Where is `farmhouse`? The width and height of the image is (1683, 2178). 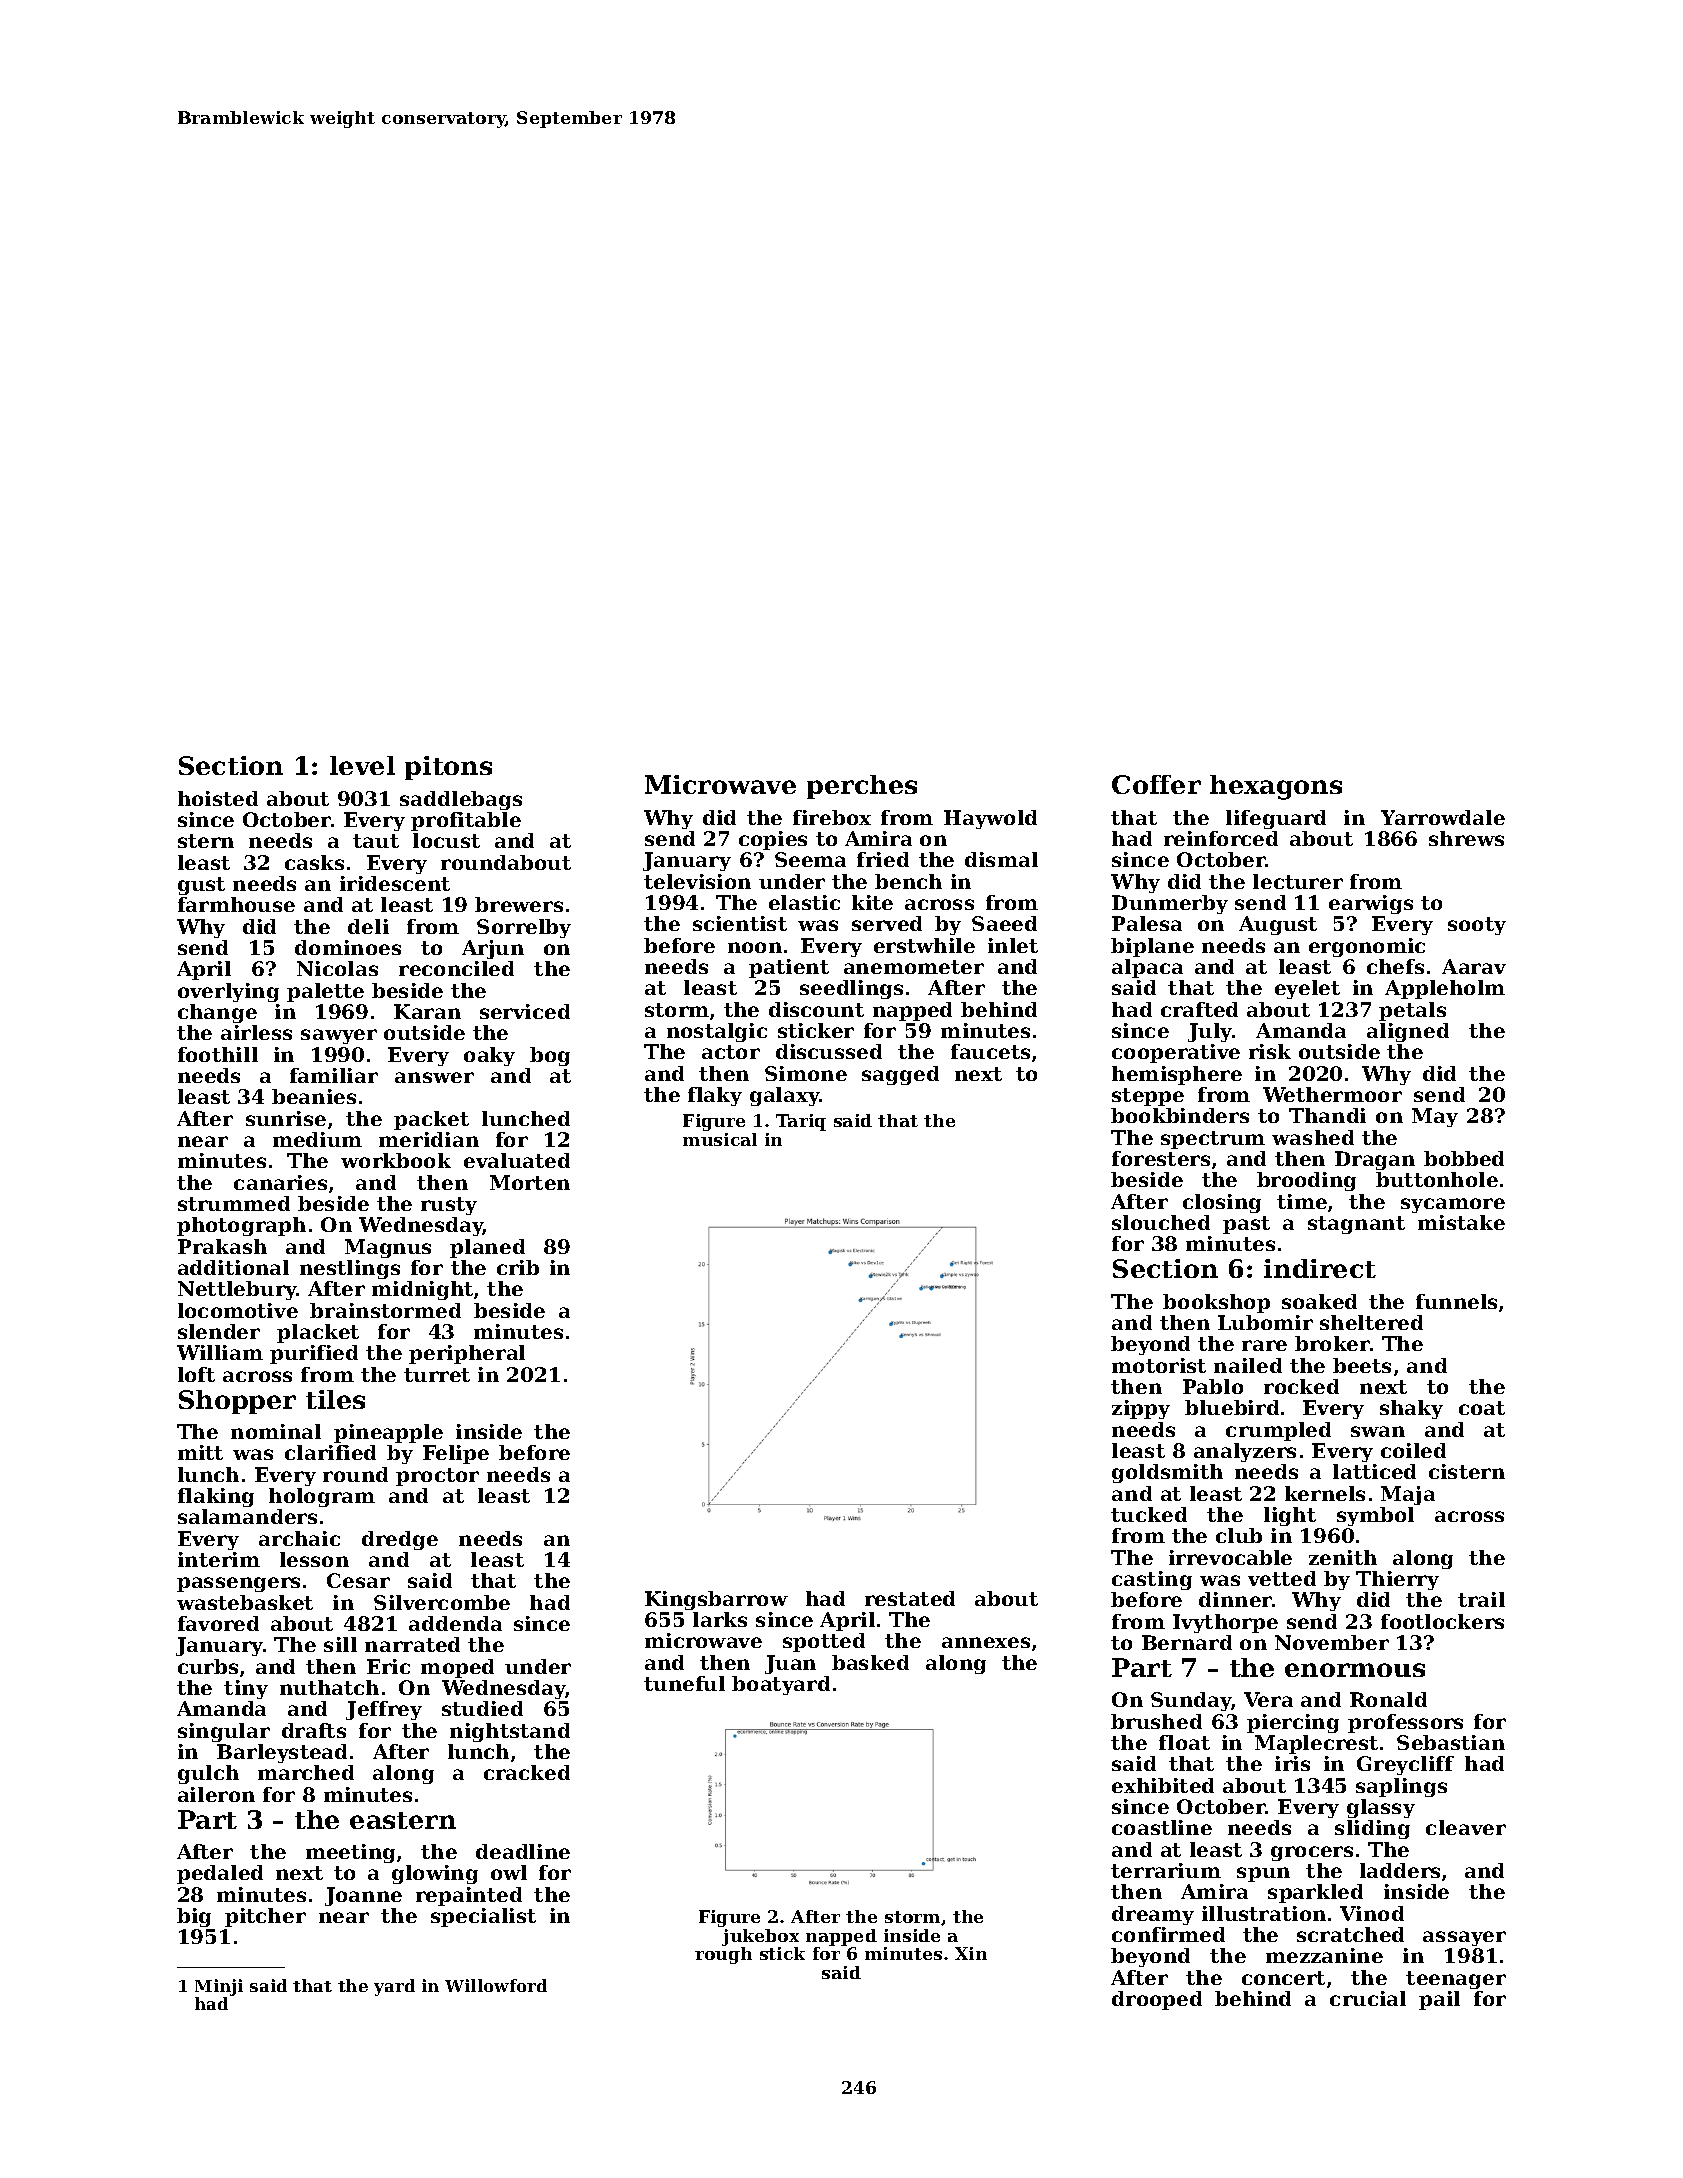 farmhouse is located at coordinates (236, 904).
